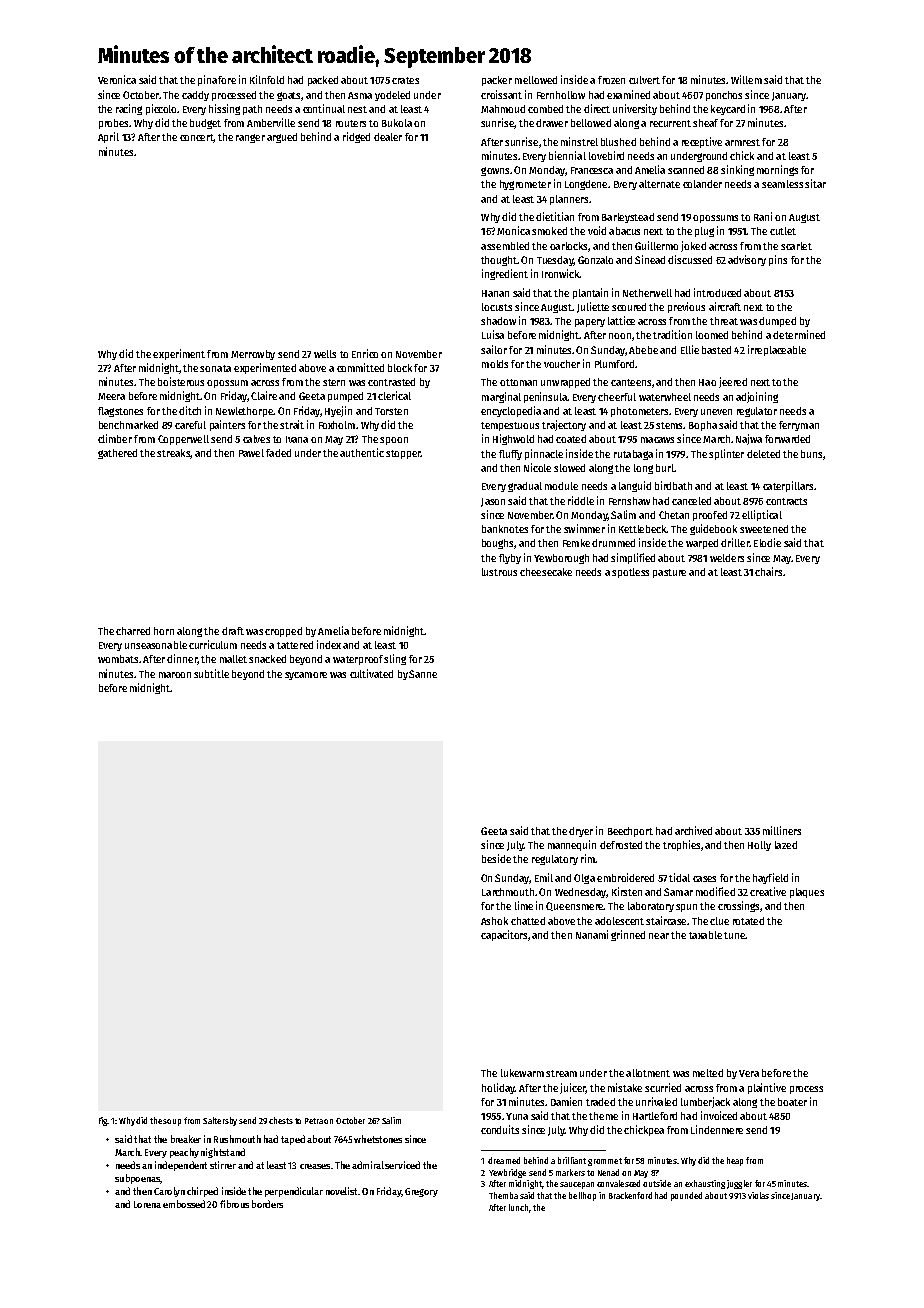 The image size is (924, 1308). I want to click on Rani, so click(763, 216).
